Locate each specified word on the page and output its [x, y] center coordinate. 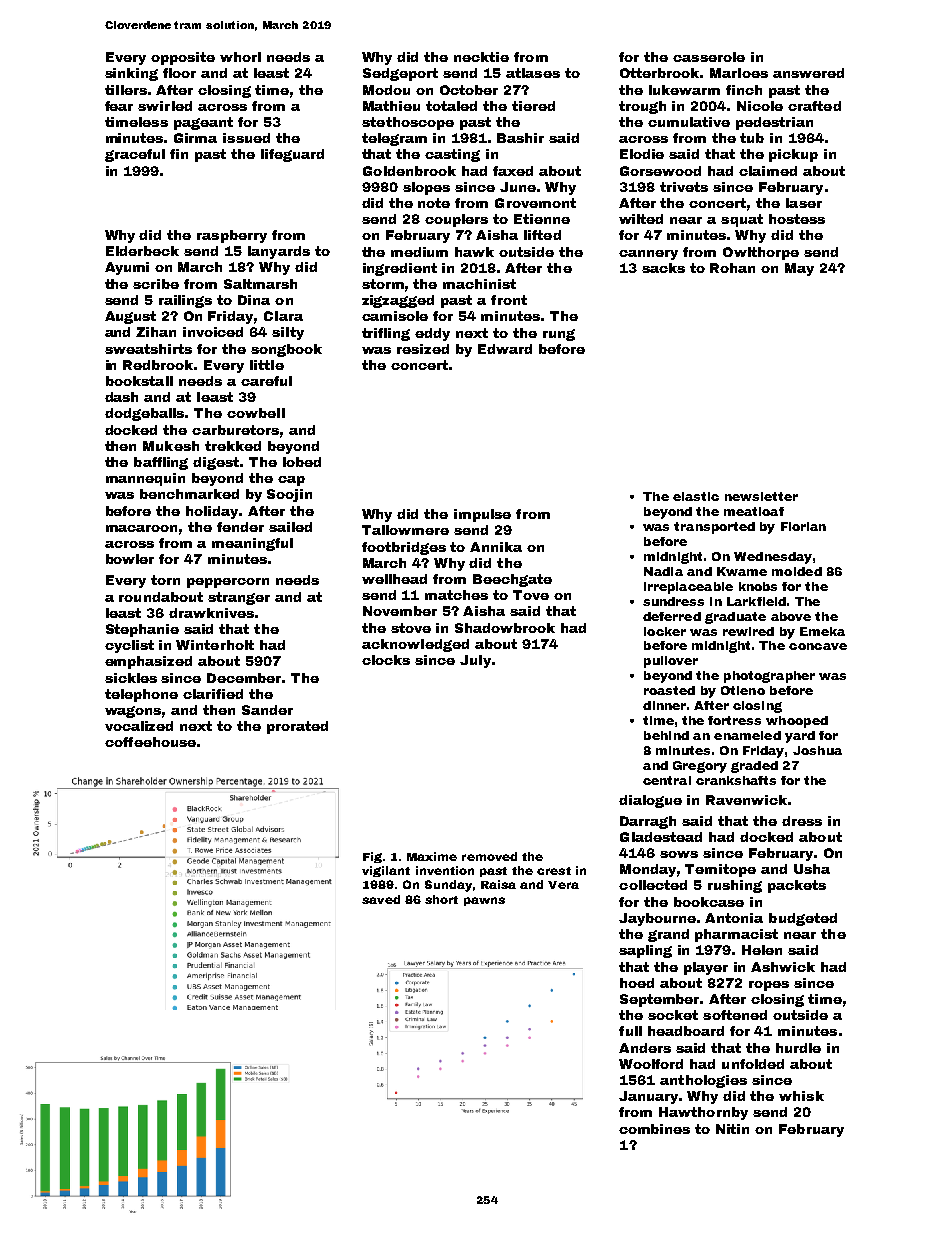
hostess [797, 219]
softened [735, 1015]
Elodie [642, 154]
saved [381, 899]
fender [240, 527]
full [630, 1031]
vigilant [386, 871]
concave [818, 646]
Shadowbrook [505, 628]
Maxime [432, 856]
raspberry [232, 236]
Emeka [822, 631]
